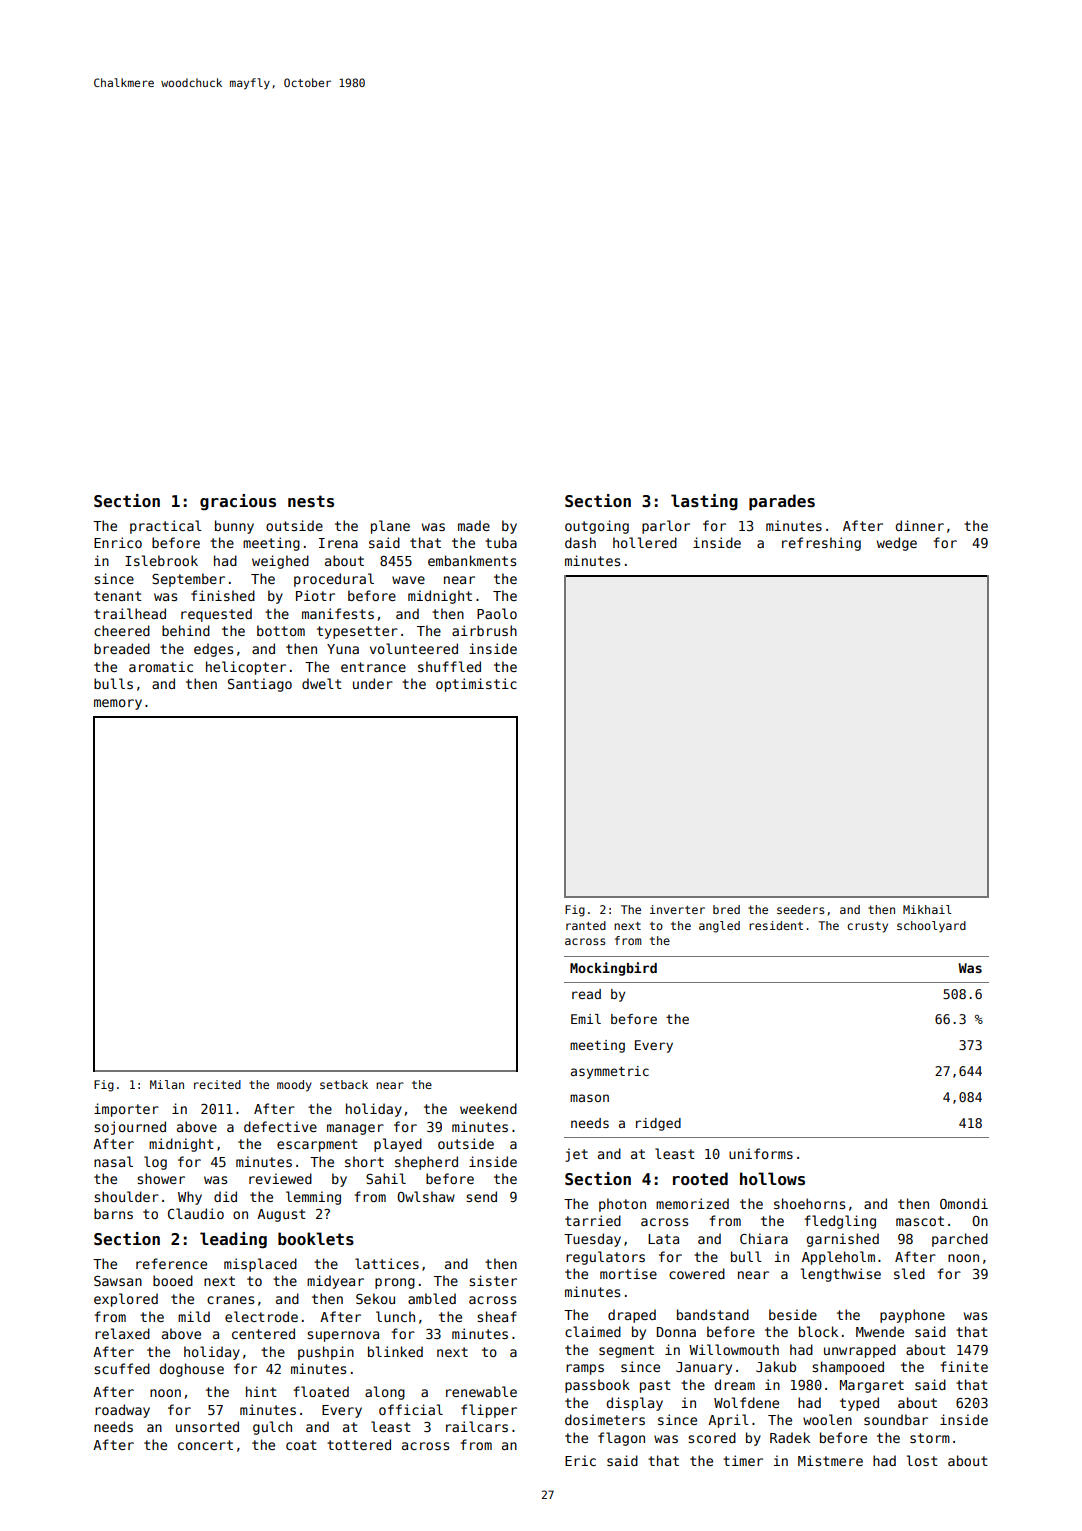 This screenshot has height=1531, width=1082. Describe the element at coordinates (761, 1153) in the screenshot. I see `uniforms` at that location.
